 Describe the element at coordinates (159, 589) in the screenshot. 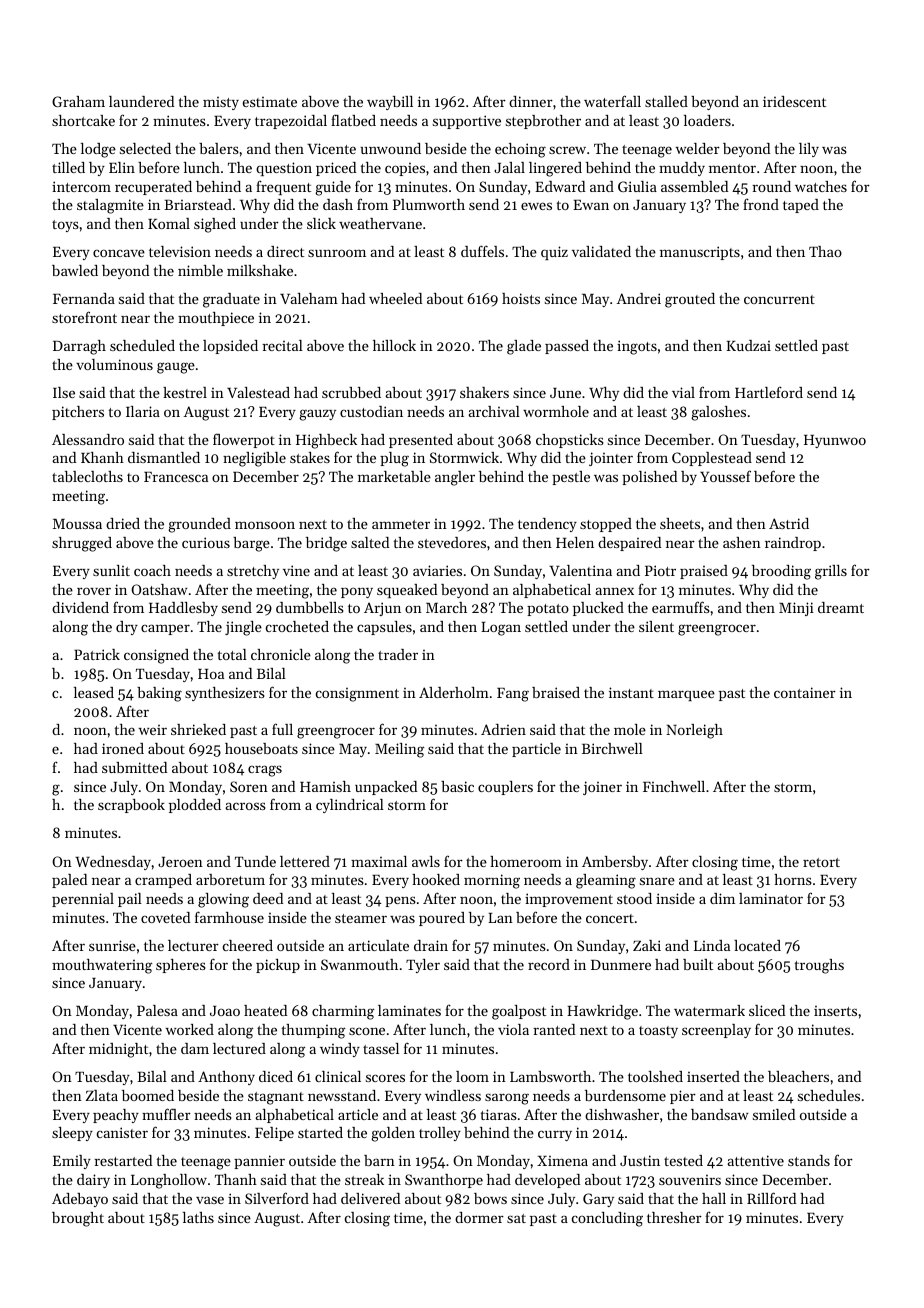

I see `Oatshaw` at that location.
